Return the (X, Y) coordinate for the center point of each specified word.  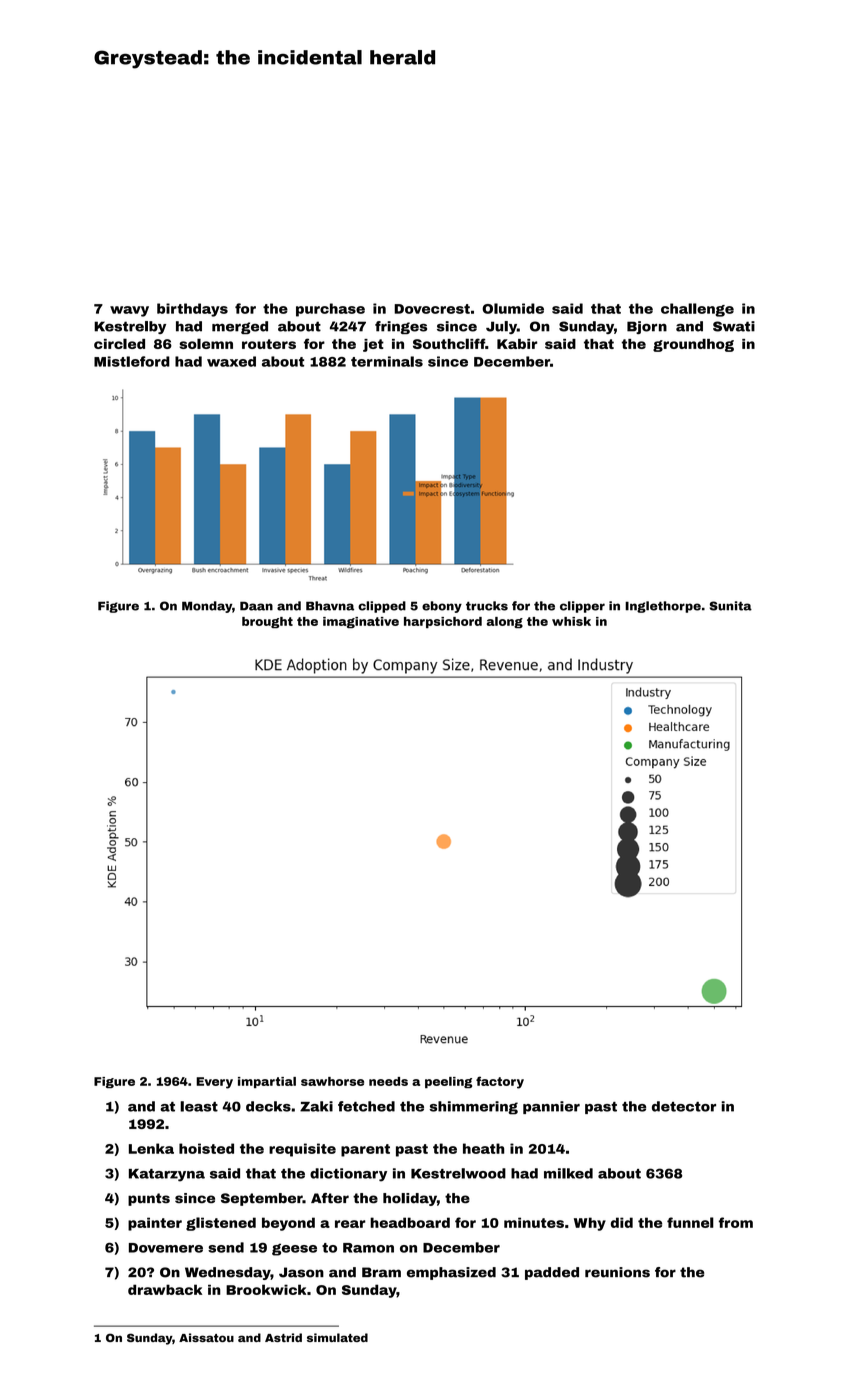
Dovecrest (432, 309)
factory (500, 1082)
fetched (366, 1106)
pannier (551, 1107)
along (505, 622)
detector (684, 1106)
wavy (129, 311)
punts (149, 1199)
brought (267, 622)
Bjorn (647, 327)
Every (214, 1083)
